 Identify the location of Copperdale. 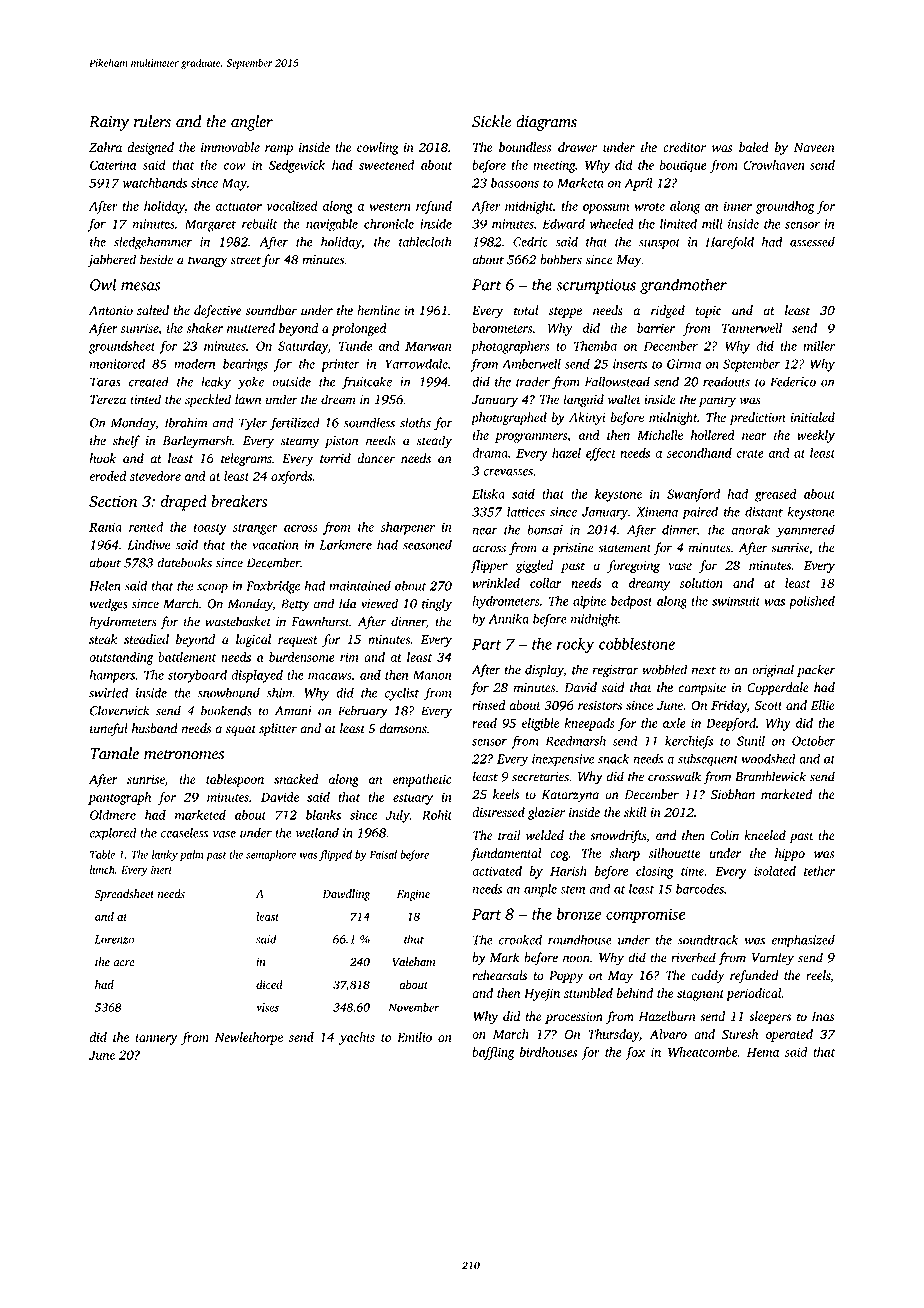
(778, 688).
